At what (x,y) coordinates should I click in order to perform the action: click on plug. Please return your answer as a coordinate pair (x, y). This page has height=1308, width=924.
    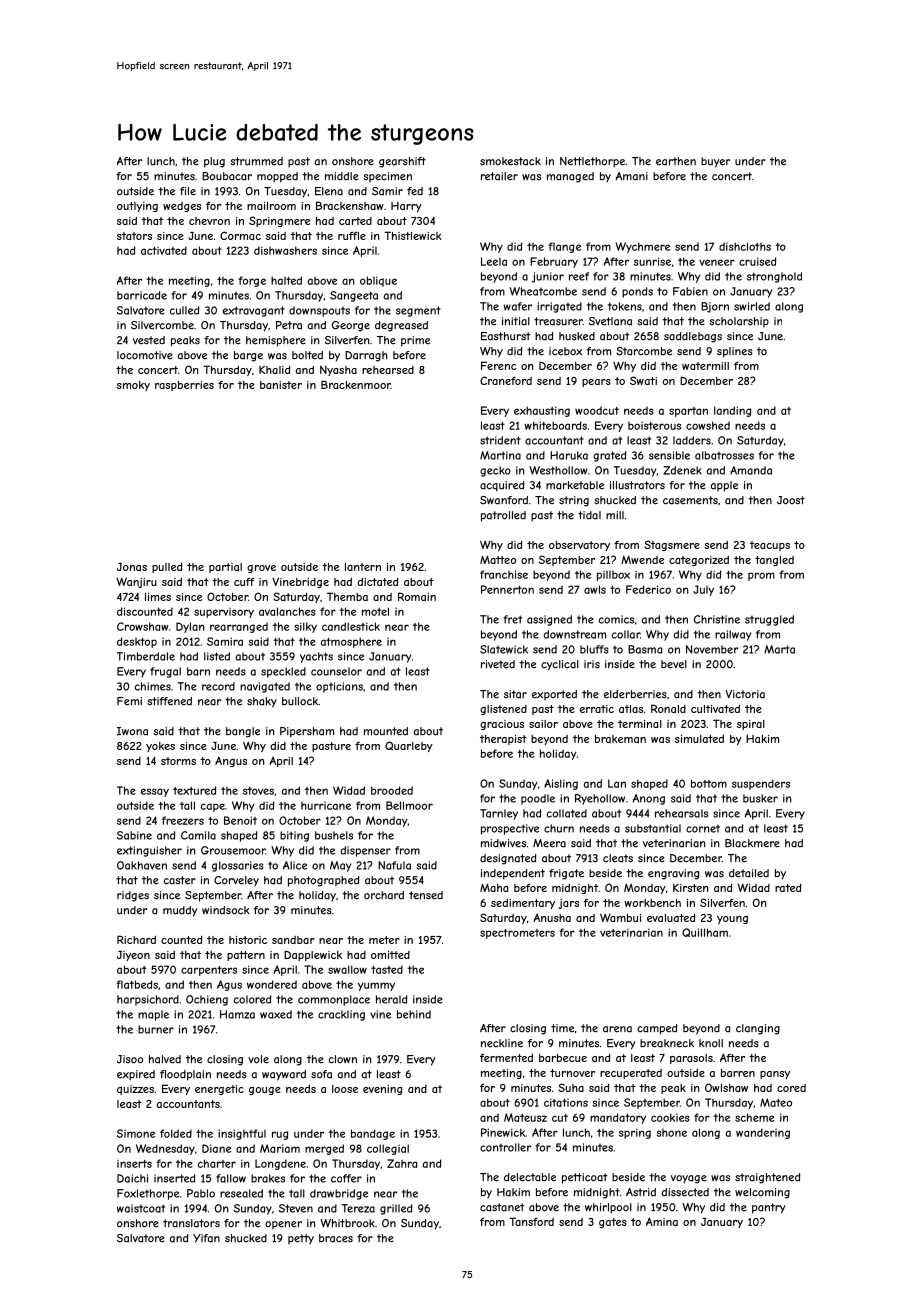
    Looking at the image, I should click on (214, 162).
